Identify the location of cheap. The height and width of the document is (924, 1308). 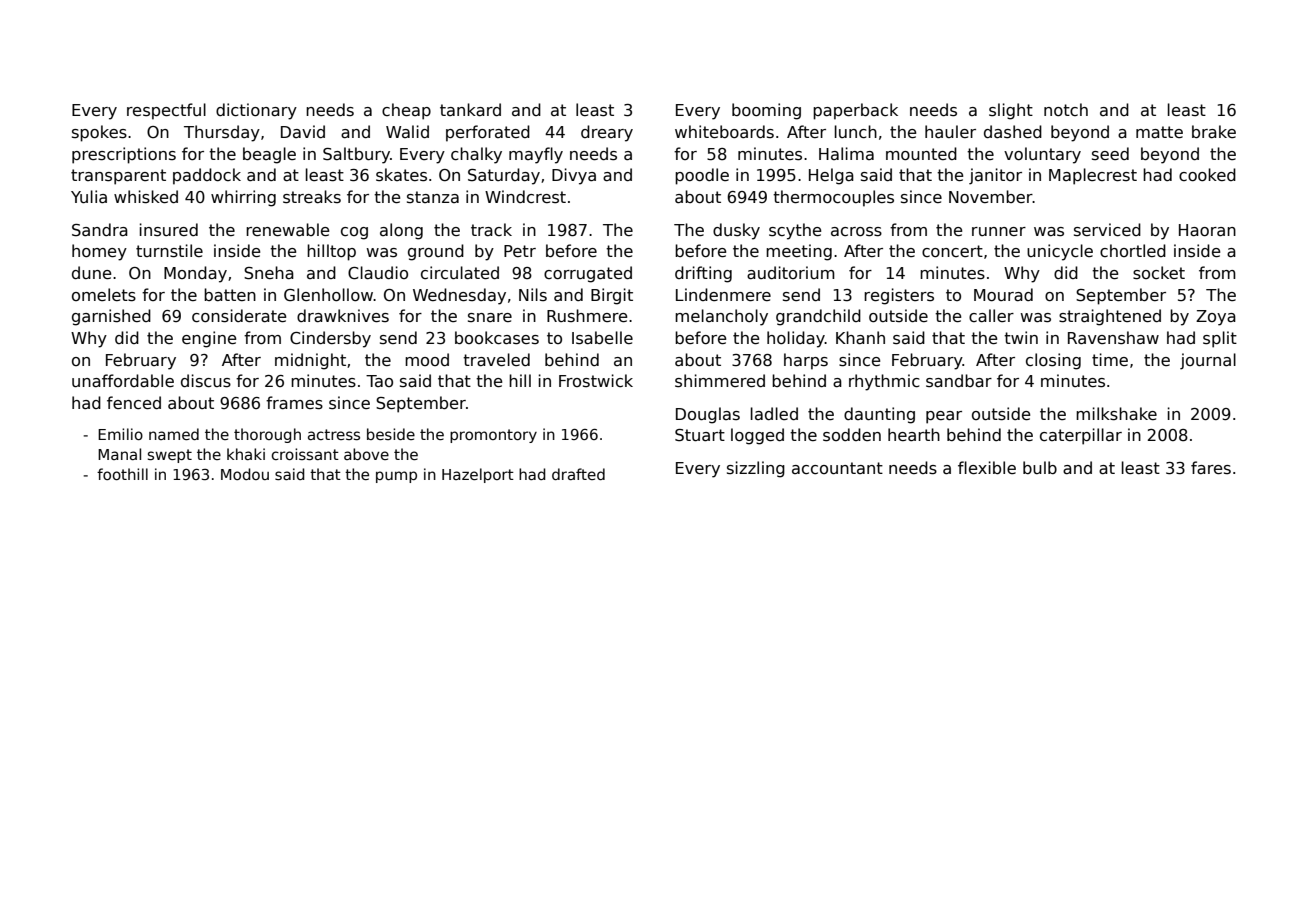
(406, 111).
